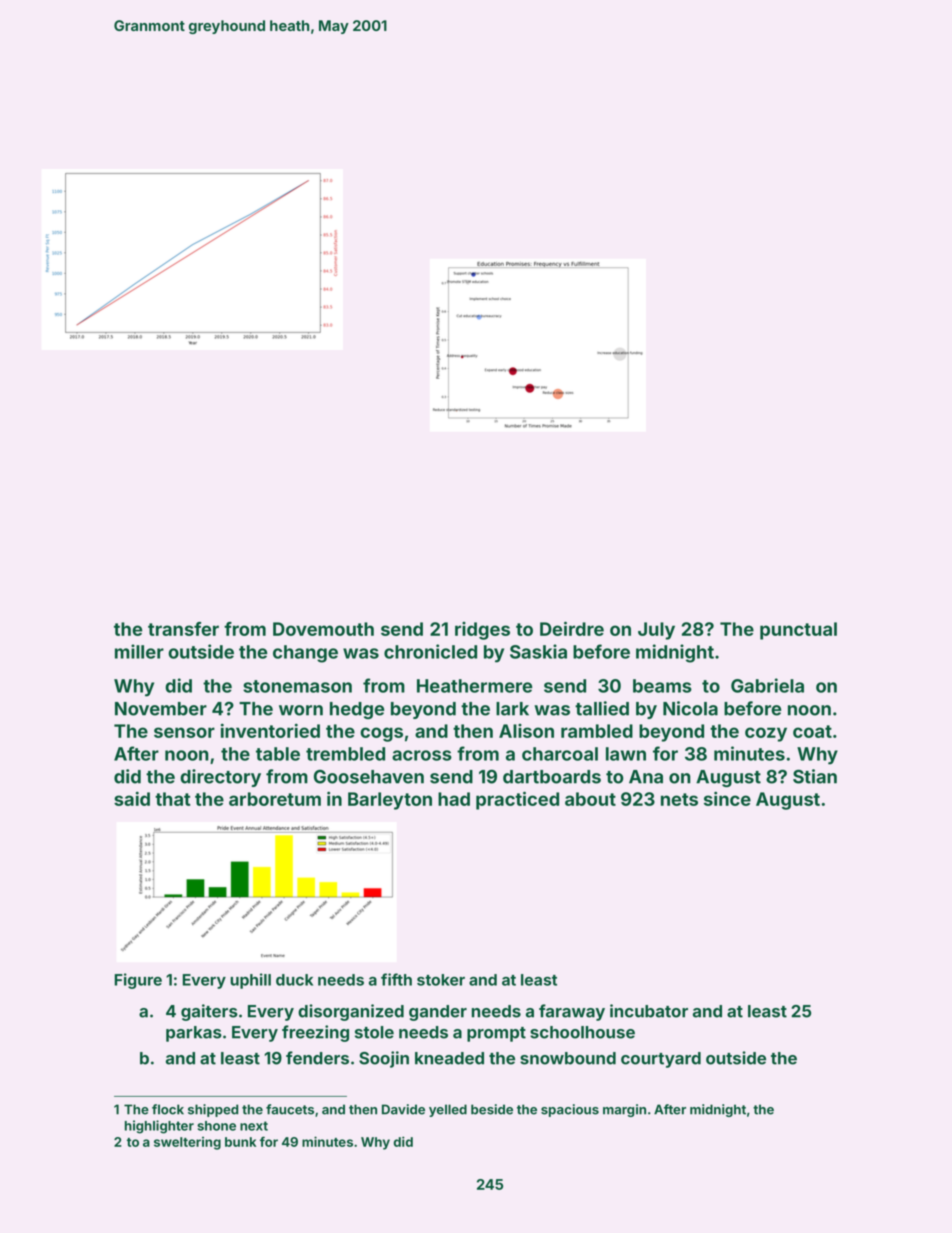 Image resolution: width=952 pixels, height=1233 pixels. What do you see at coordinates (345, 754) in the image?
I see `trembled` at bounding box center [345, 754].
